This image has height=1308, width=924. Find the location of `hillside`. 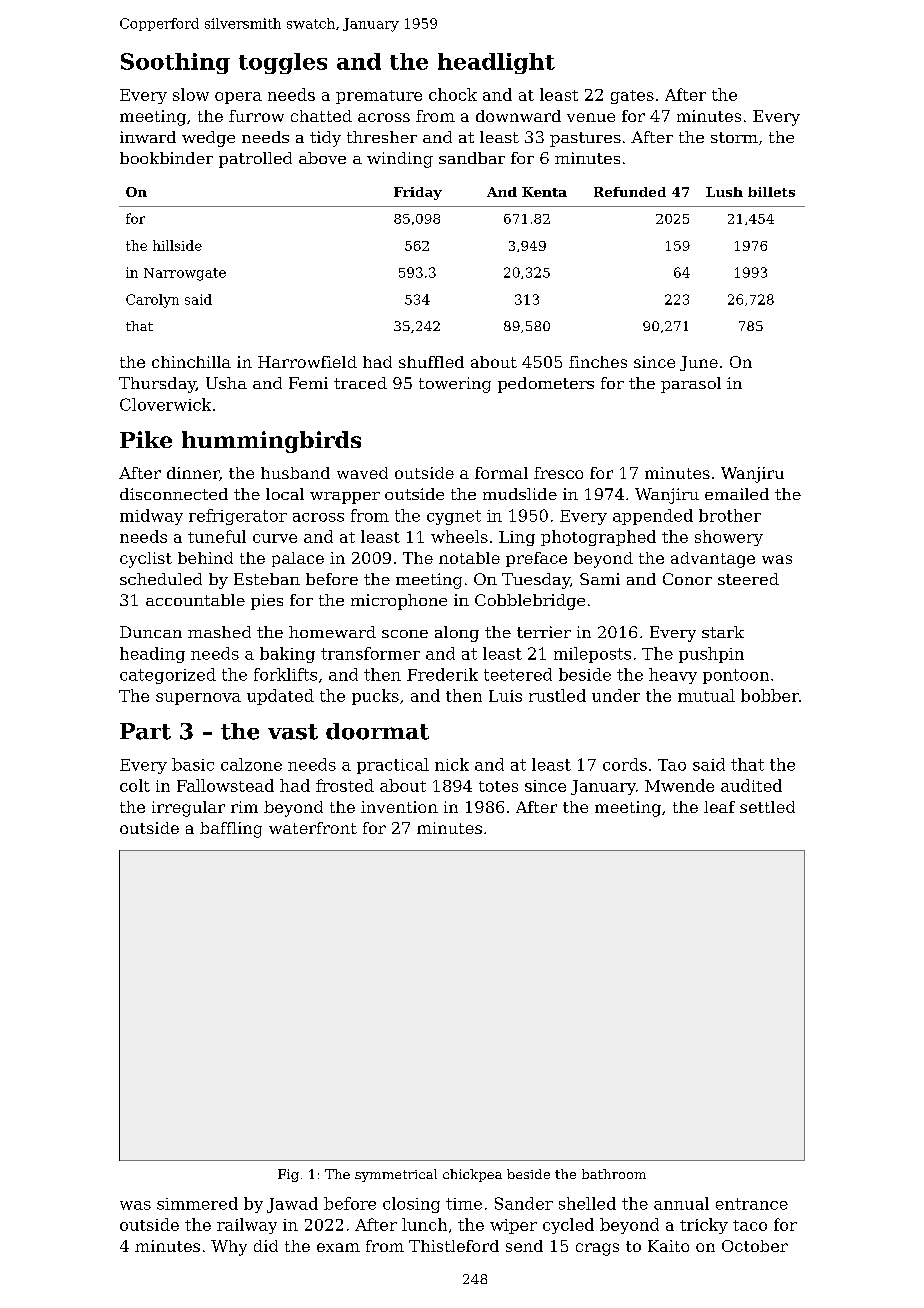

hillside is located at coordinates (177, 245).
